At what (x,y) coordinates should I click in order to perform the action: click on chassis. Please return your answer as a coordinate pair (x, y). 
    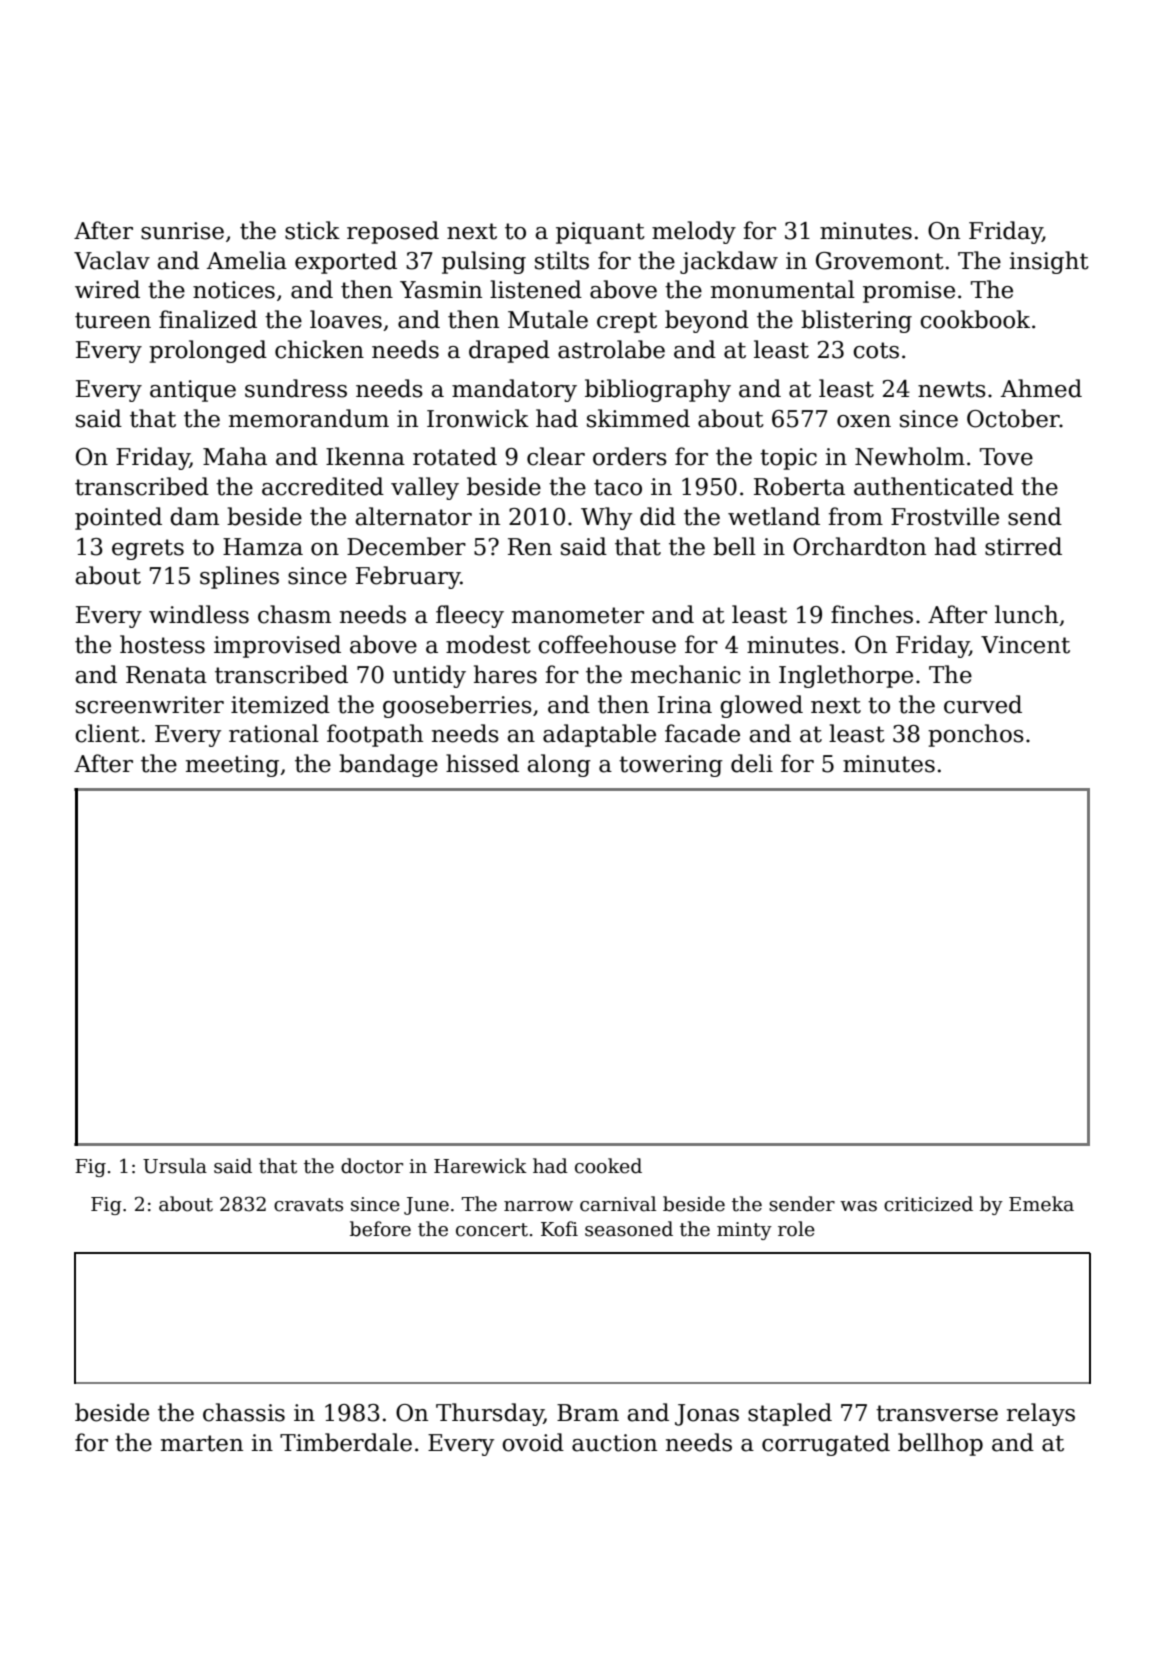
    Looking at the image, I should click on (244, 1412).
